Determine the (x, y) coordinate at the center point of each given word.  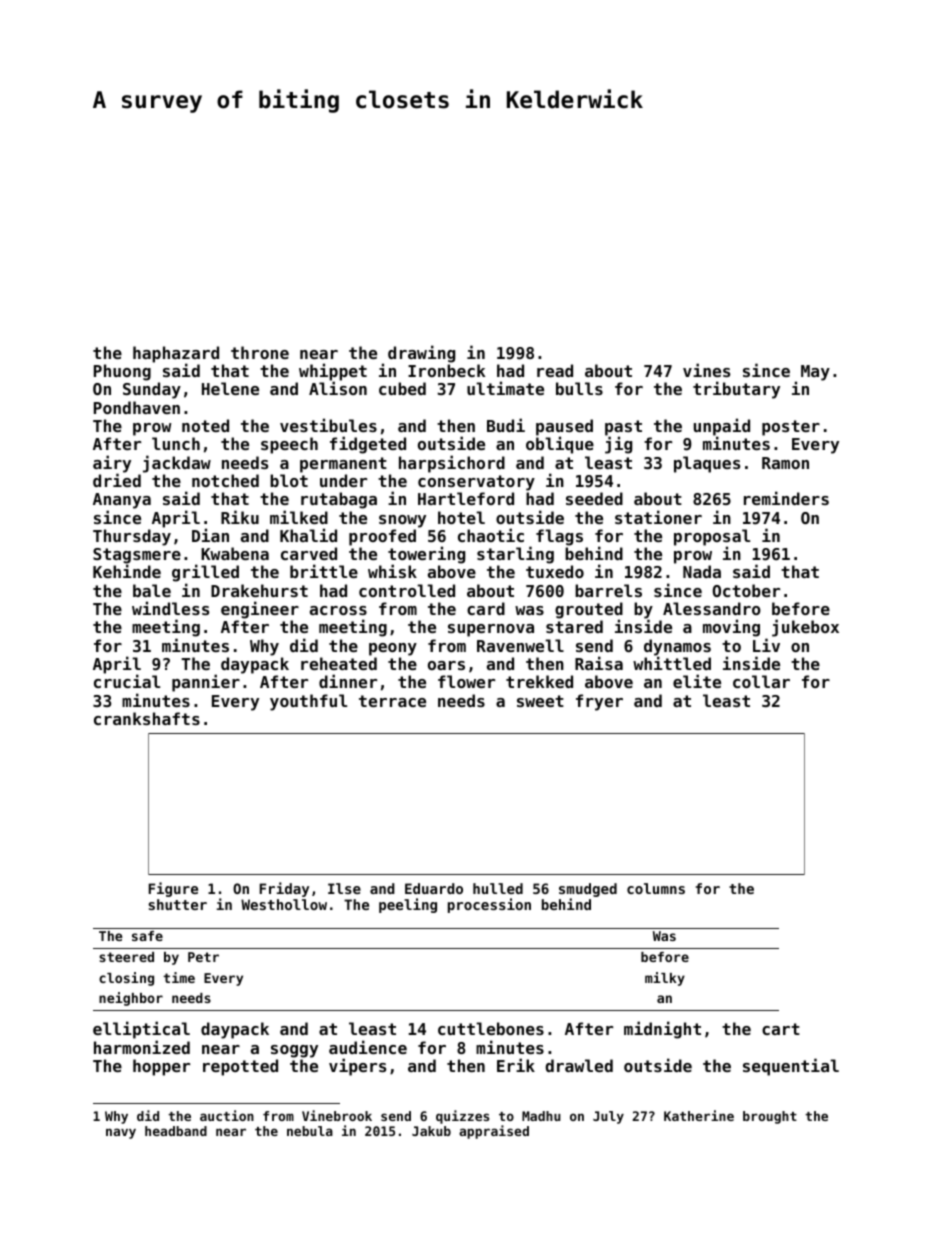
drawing (421, 354)
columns (656, 888)
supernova (491, 630)
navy (121, 1133)
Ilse (344, 888)
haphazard (176, 354)
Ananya (122, 501)
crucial (127, 681)
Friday (284, 889)
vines (706, 370)
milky (665, 979)
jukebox (805, 628)
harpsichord (452, 464)
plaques (707, 464)
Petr (203, 957)
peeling (408, 905)
